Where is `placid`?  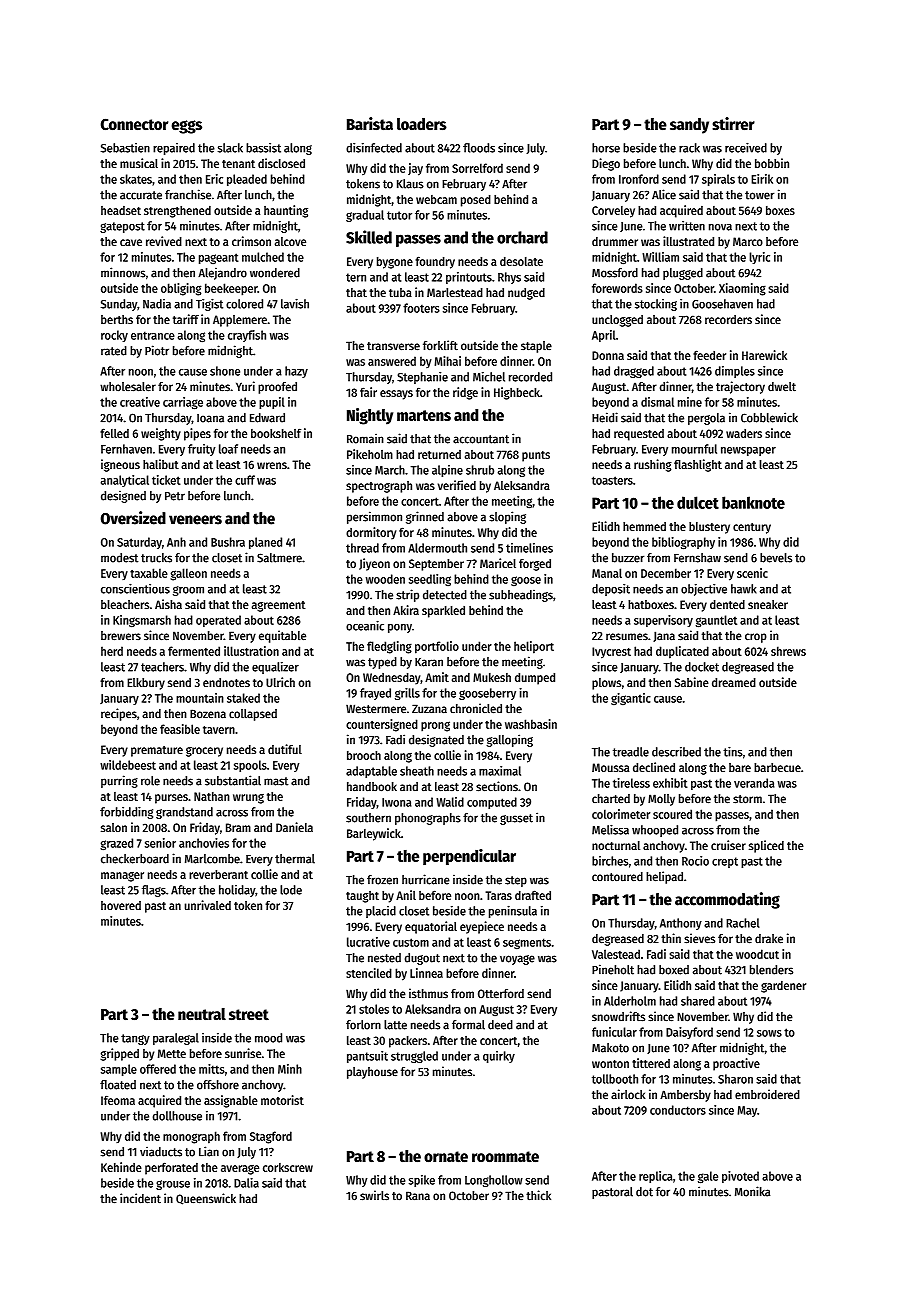
placid is located at coordinates (381, 912).
